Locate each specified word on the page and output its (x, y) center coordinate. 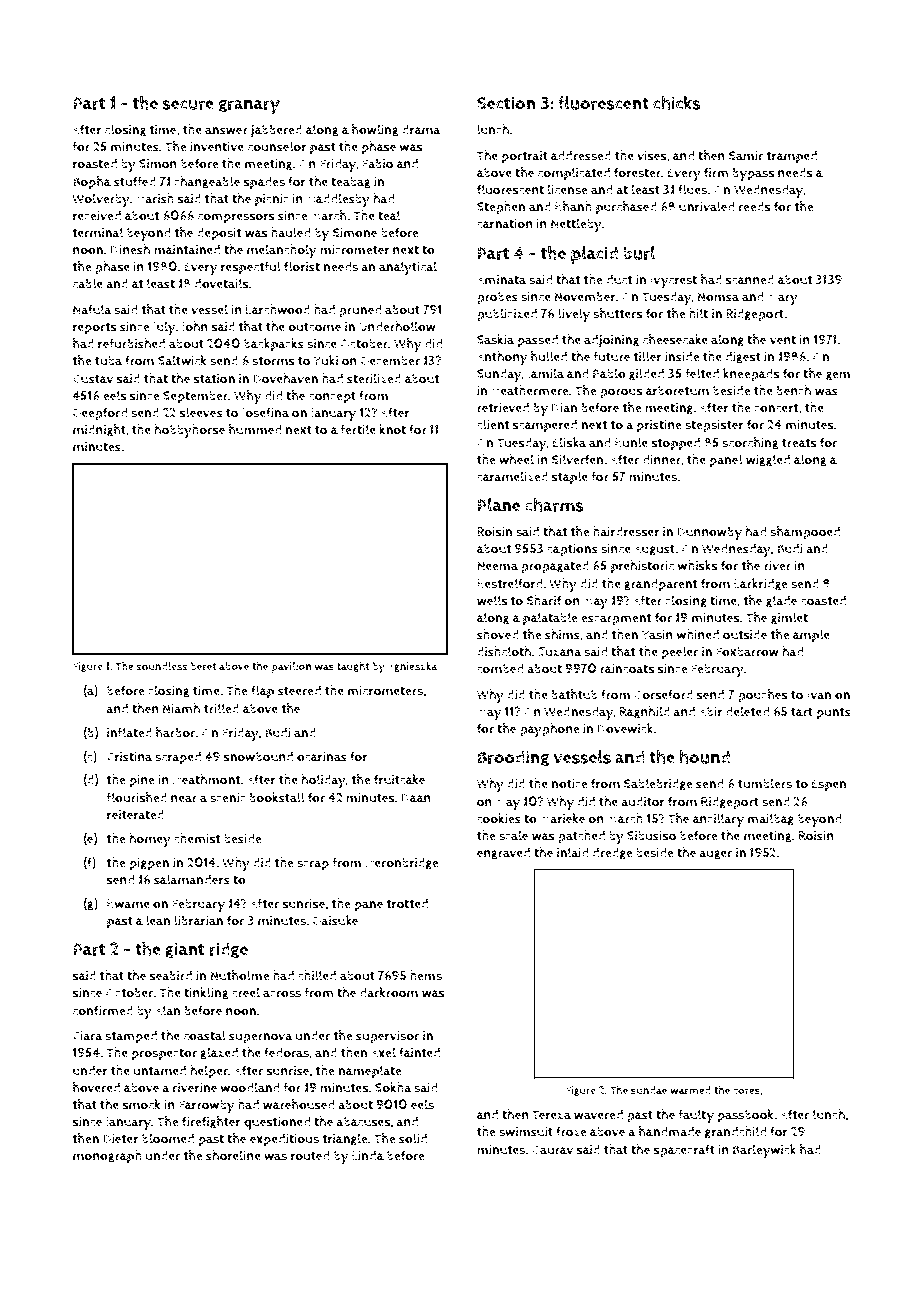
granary (249, 107)
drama (421, 129)
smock (141, 1104)
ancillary (718, 820)
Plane (499, 505)
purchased (626, 208)
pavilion (291, 667)
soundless (162, 666)
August (654, 550)
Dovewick (625, 728)
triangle (345, 1139)
